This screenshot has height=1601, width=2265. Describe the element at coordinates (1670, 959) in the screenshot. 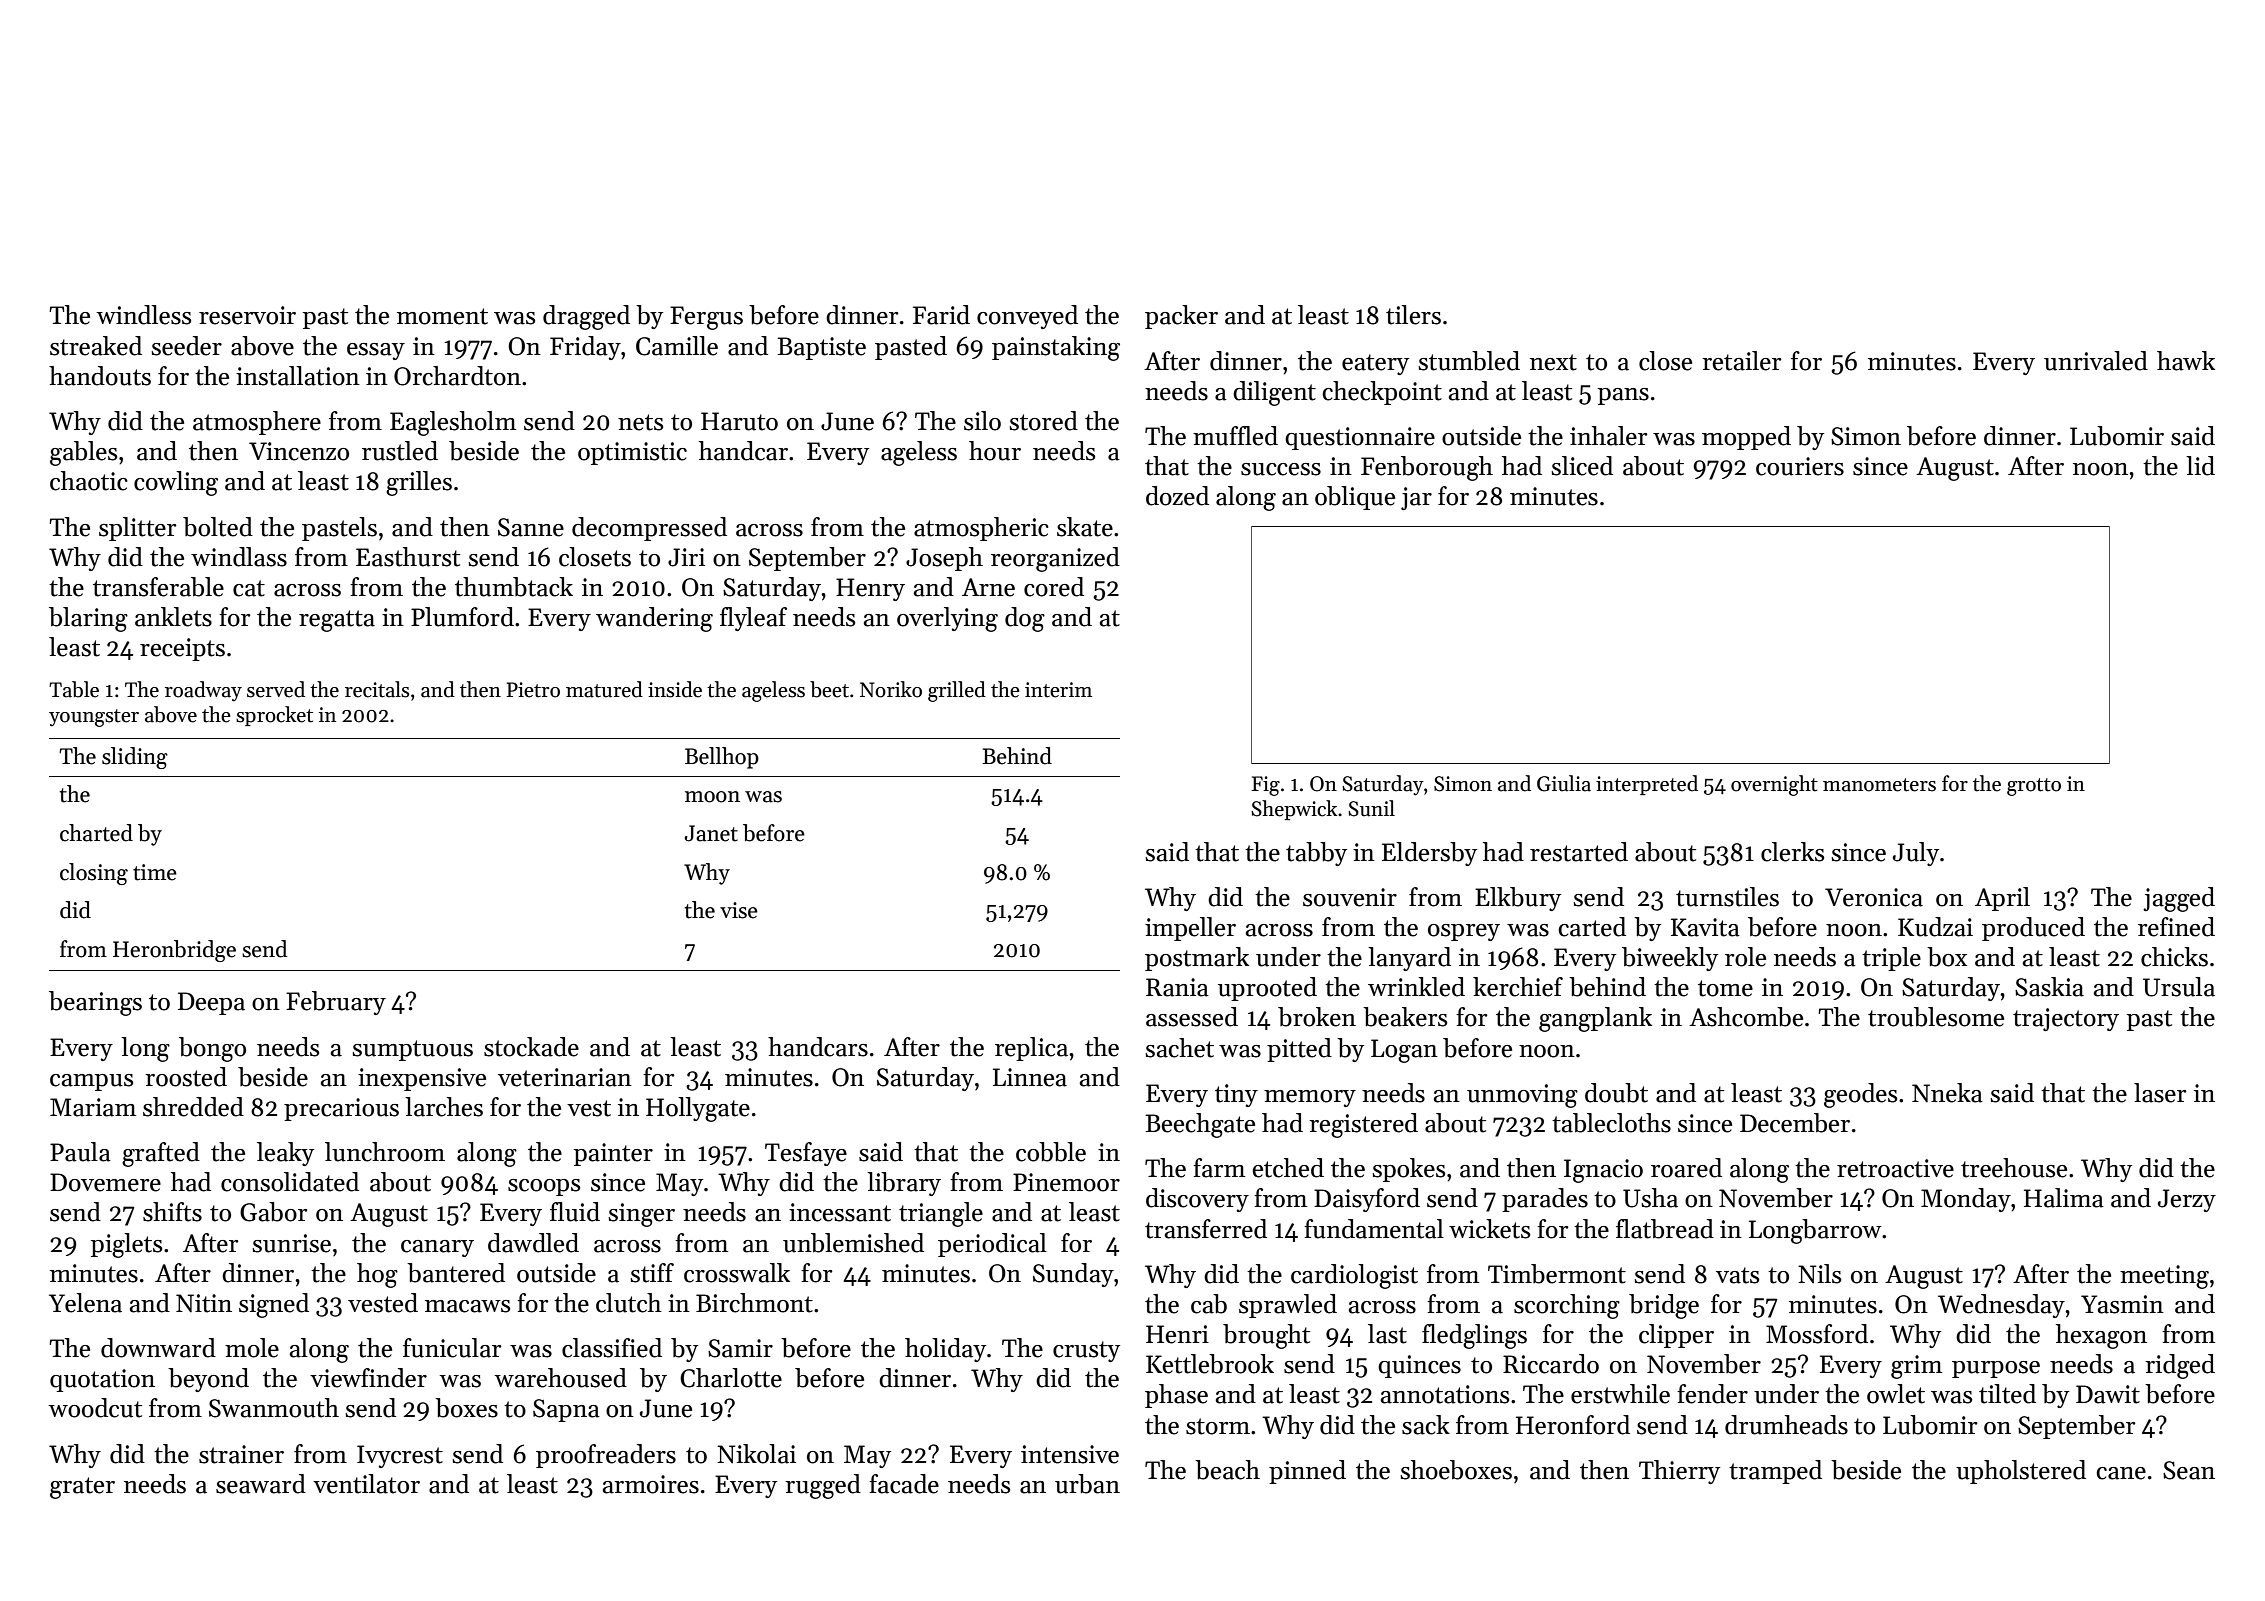

I see `biweekly` at that location.
